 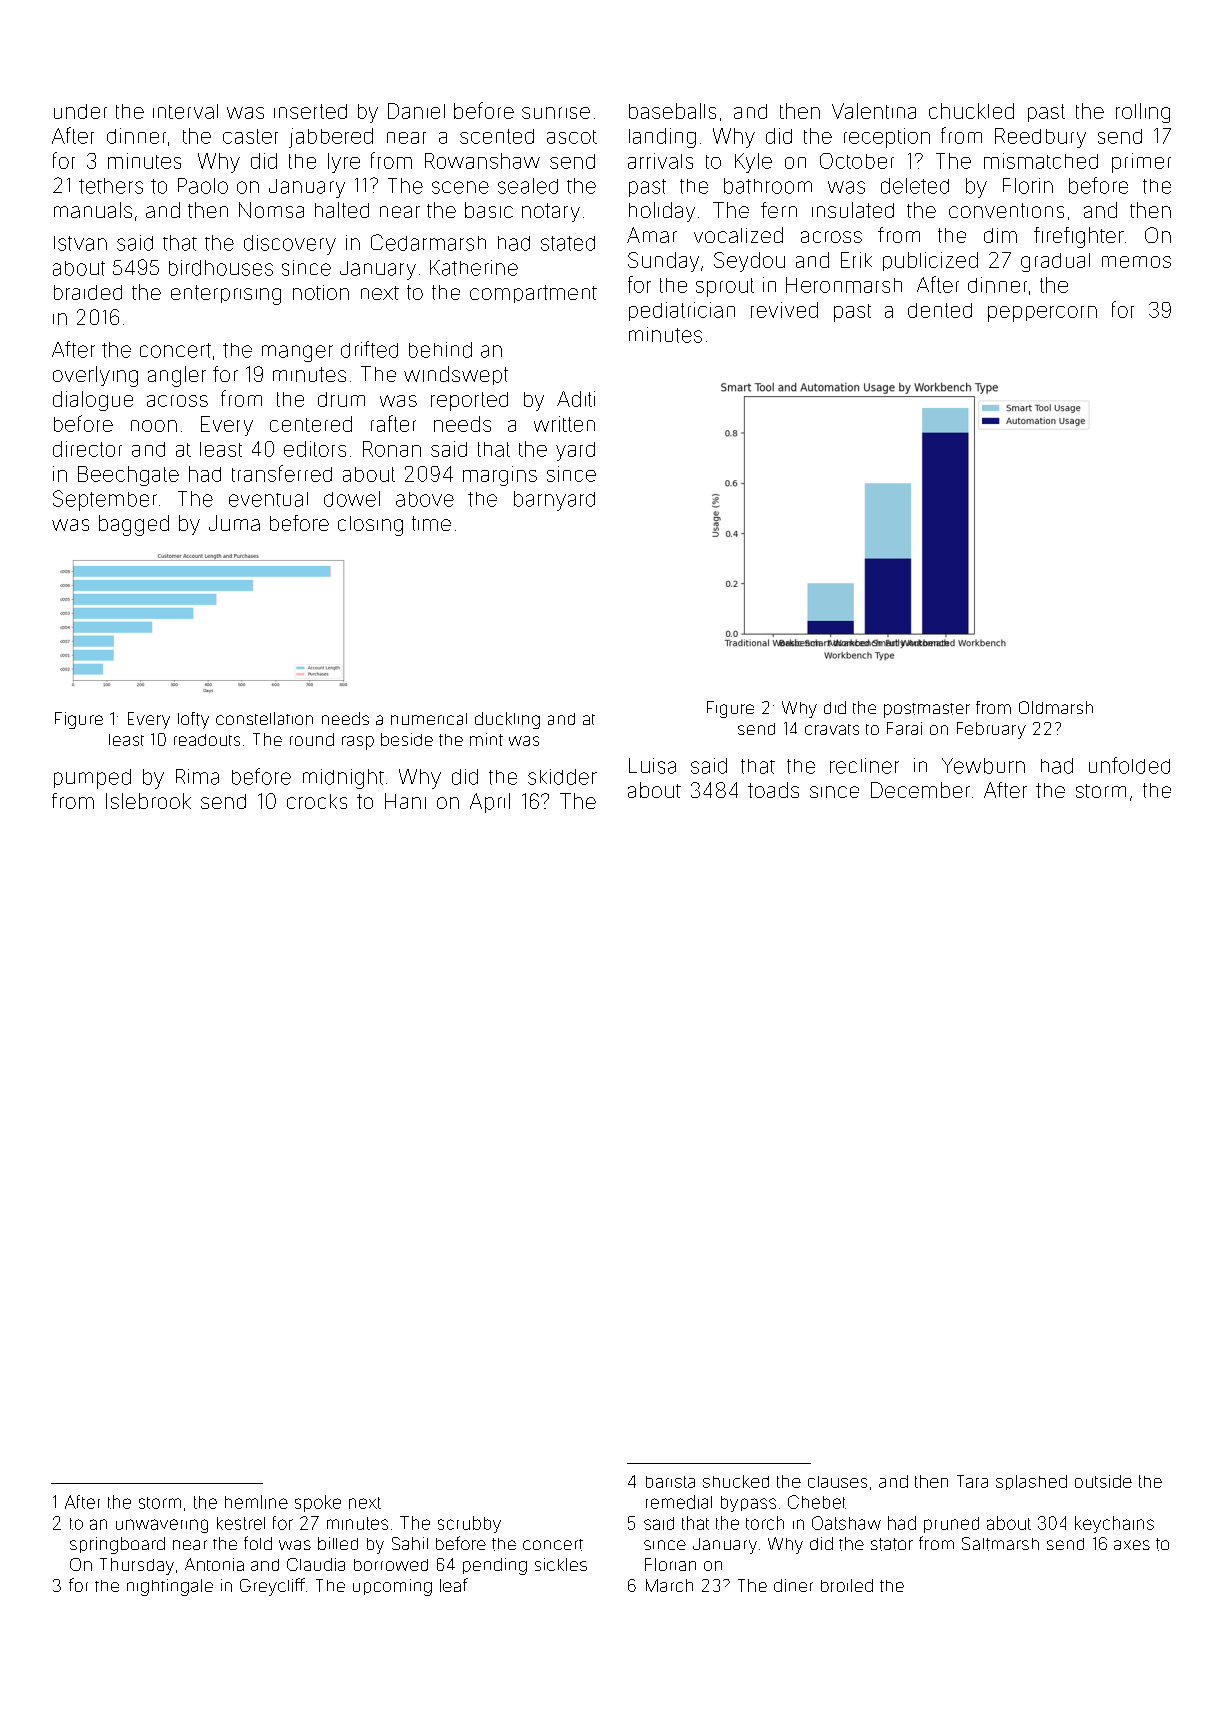 I want to click on Oldmarsh, so click(x=1056, y=707).
